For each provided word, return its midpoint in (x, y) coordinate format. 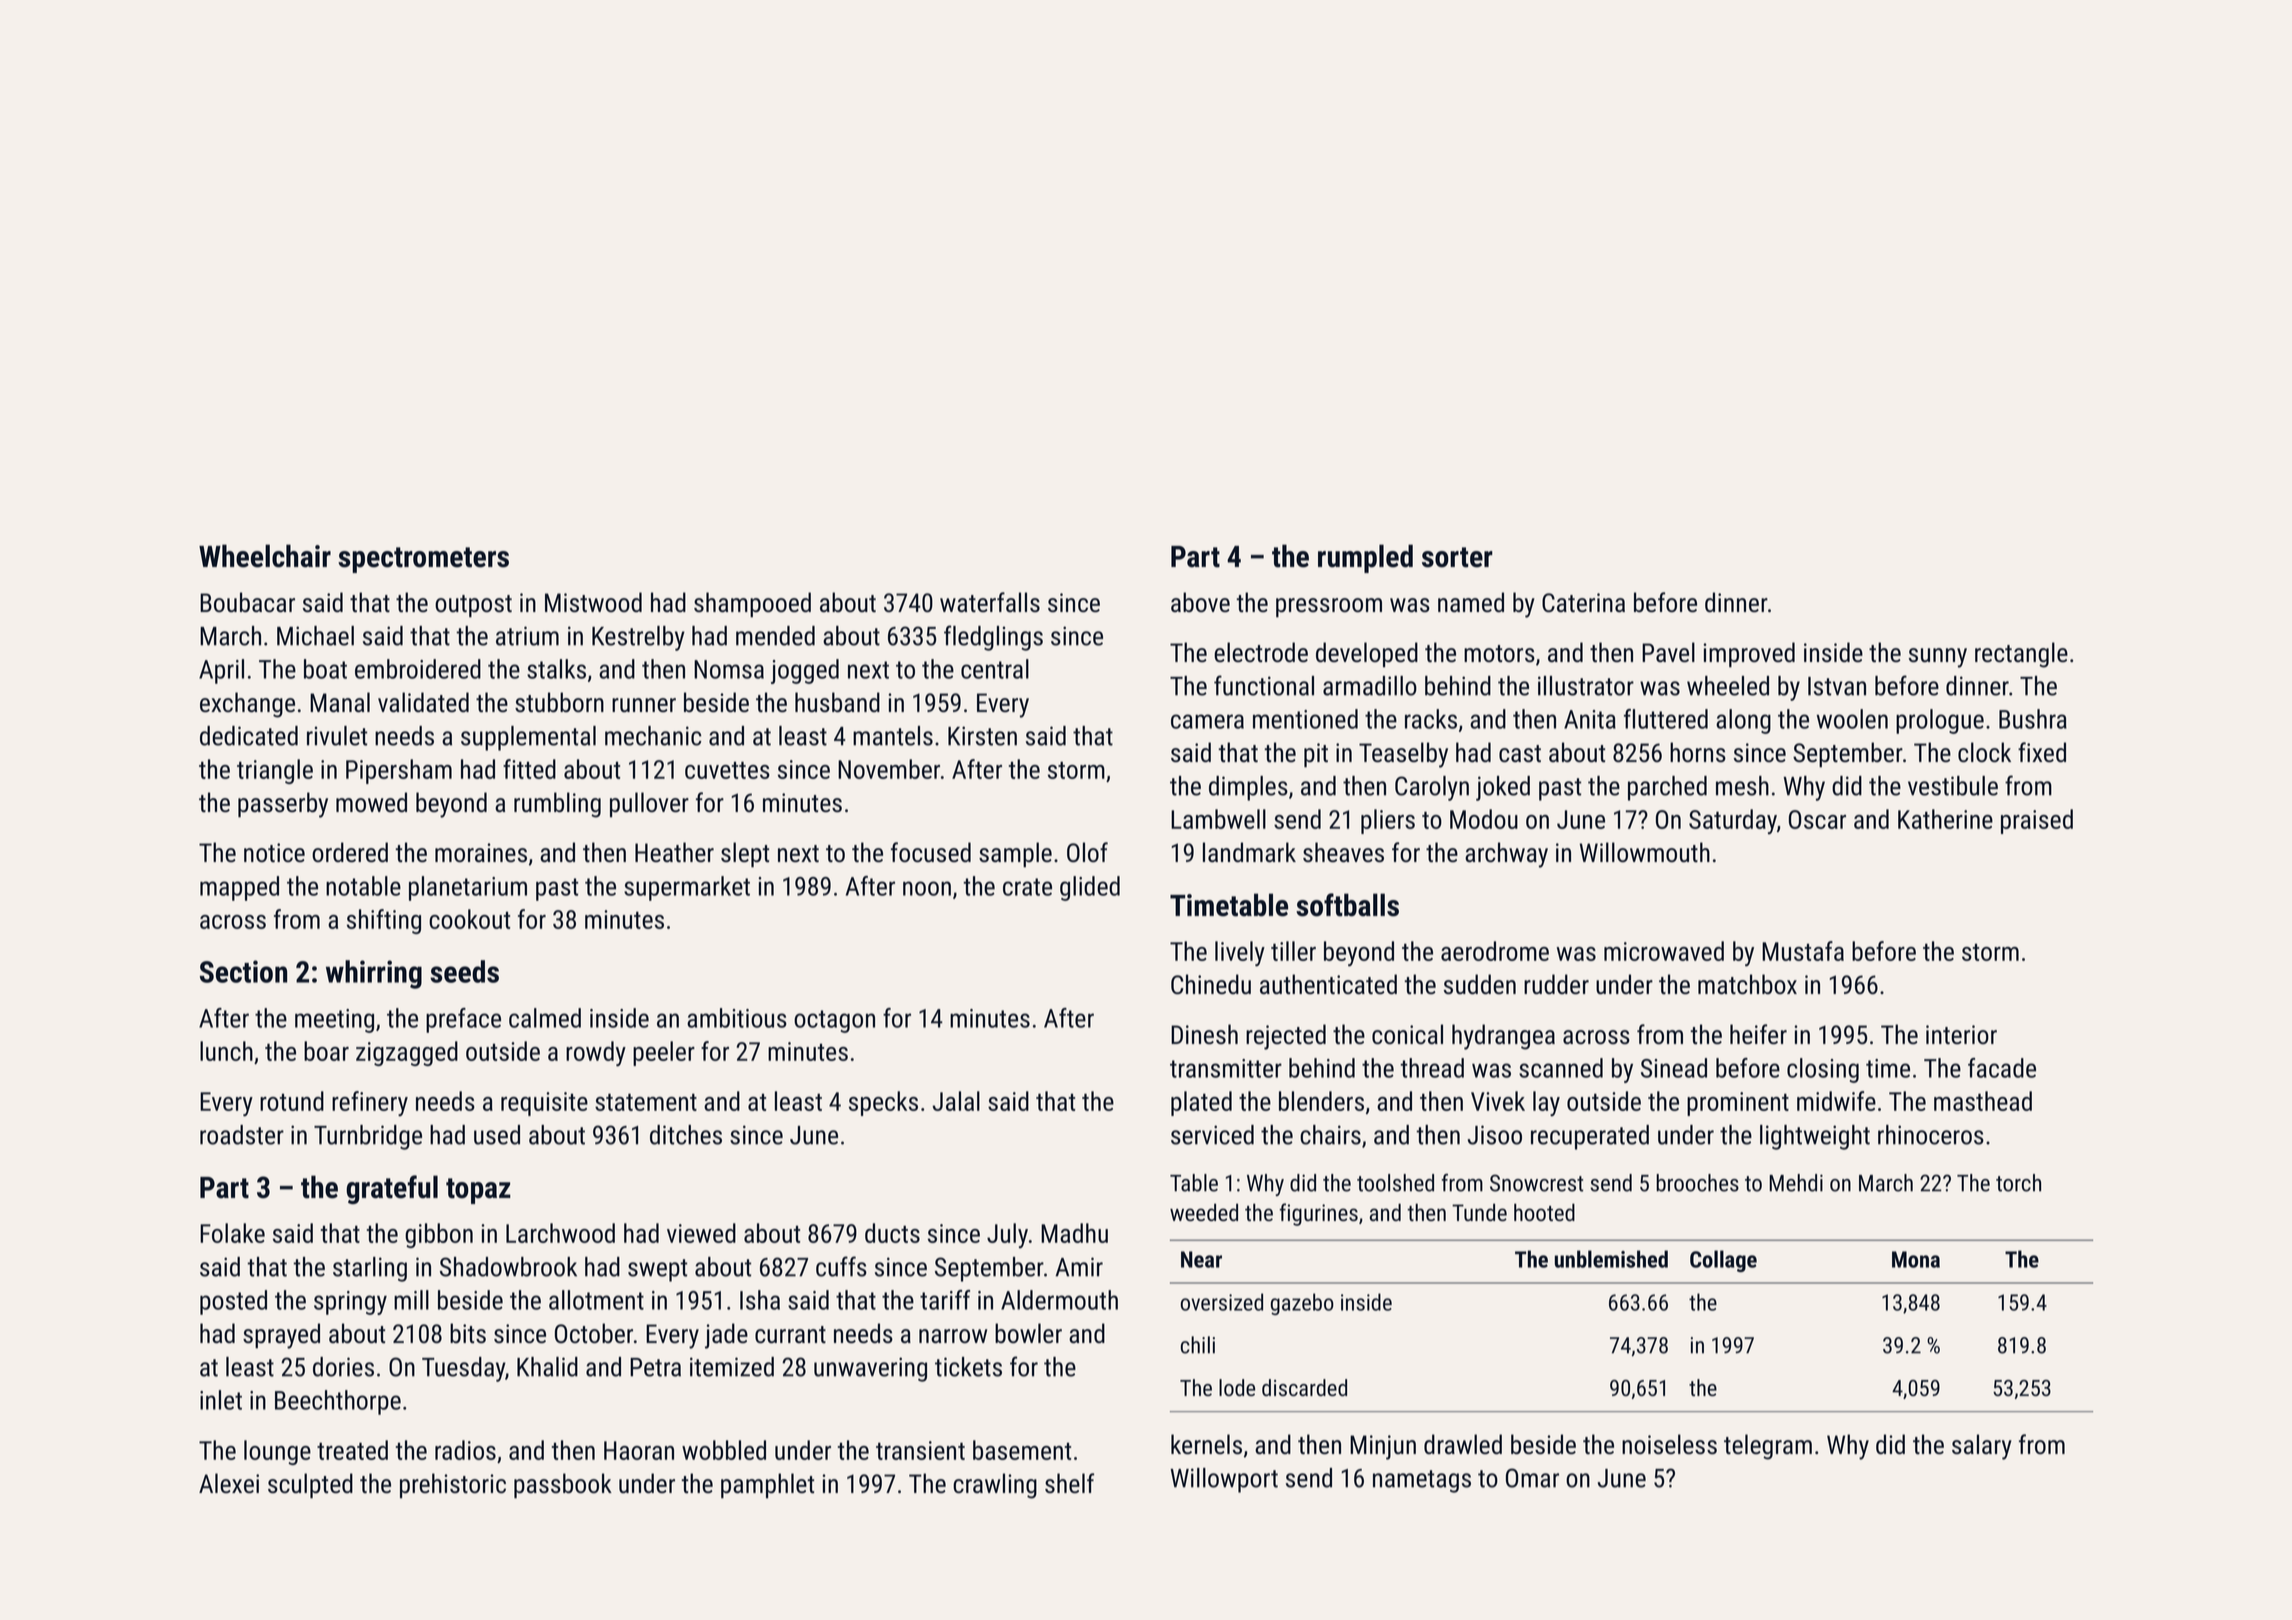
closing (1823, 1070)
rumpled (1365, 558)
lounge (277, 1452)
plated (1201, 1103)
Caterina (1583, 603)
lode (1237, 1387)
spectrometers (423, 560)
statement (646, 1102)
